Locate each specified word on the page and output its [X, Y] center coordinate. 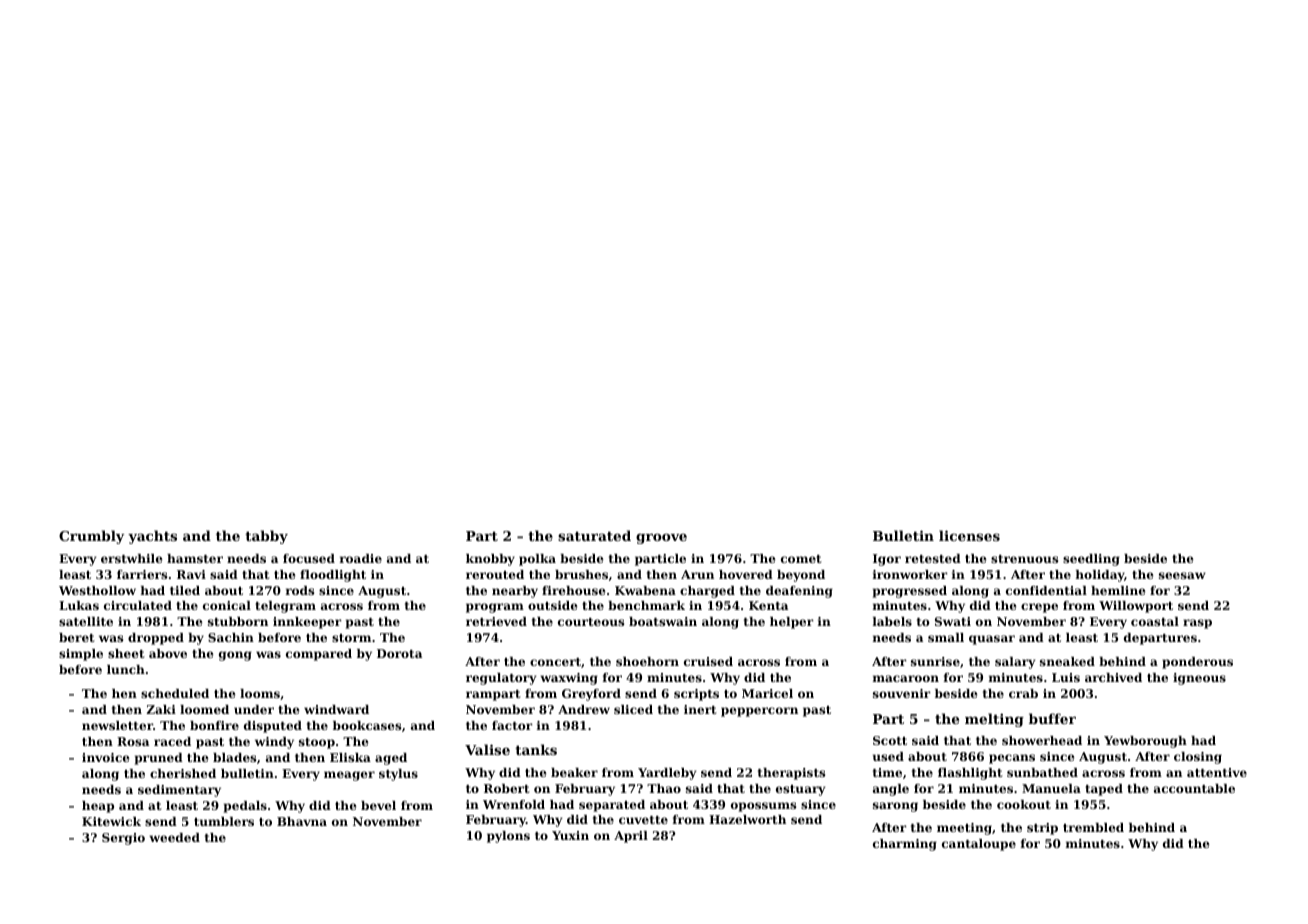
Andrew [584, 709]
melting [994, 720]
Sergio [123, 839]
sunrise [935, 661]
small [946, 637]
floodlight [333, 576]
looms [260, 693]
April [631, 837]
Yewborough [1145, 742]
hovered [746, 574]
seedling [1091, 560]
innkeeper [307, 623]
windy [274, 743]
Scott [890, 740]
